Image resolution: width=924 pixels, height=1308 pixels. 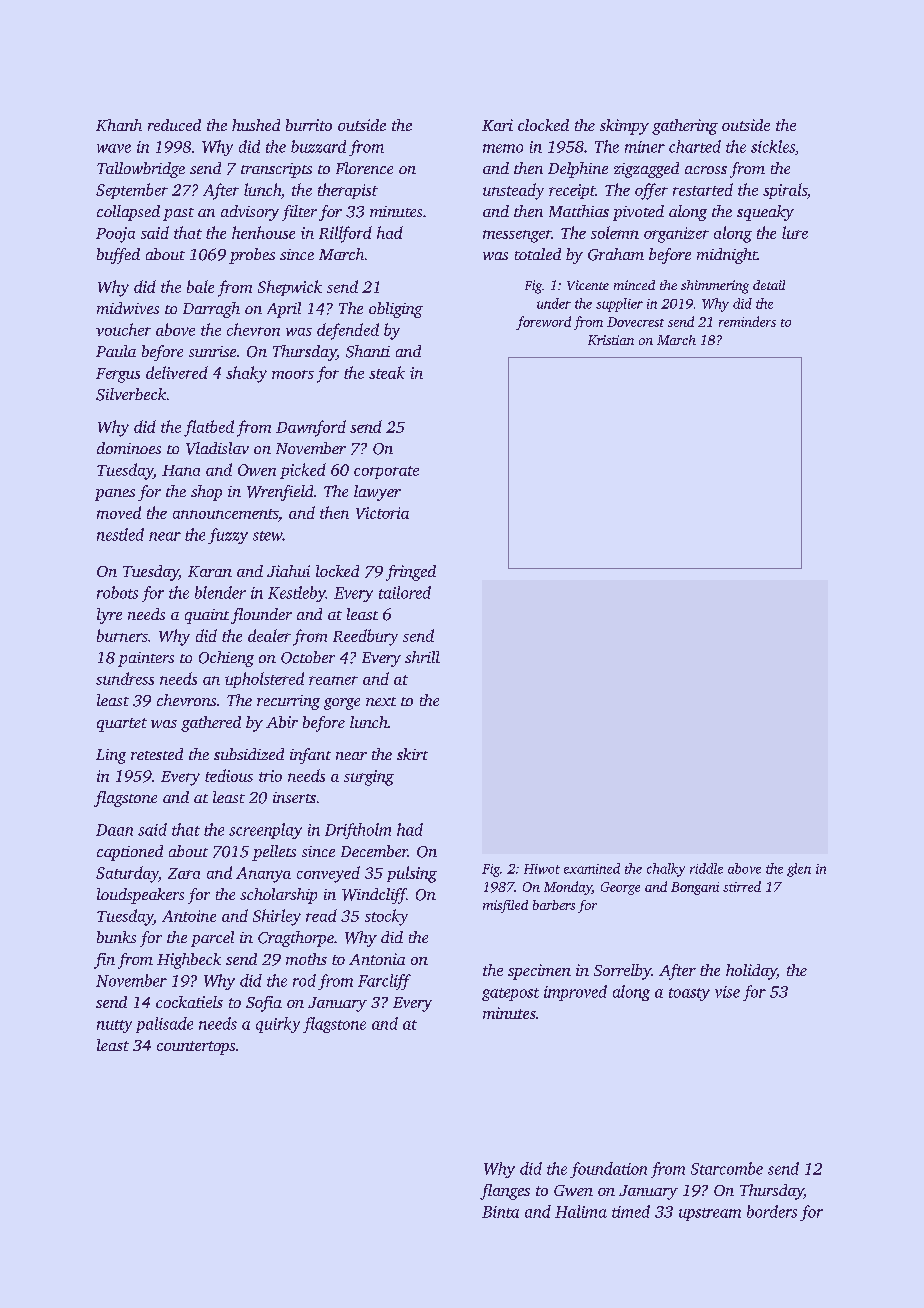 I want to click on toasty, so click(x=689, y=994).
